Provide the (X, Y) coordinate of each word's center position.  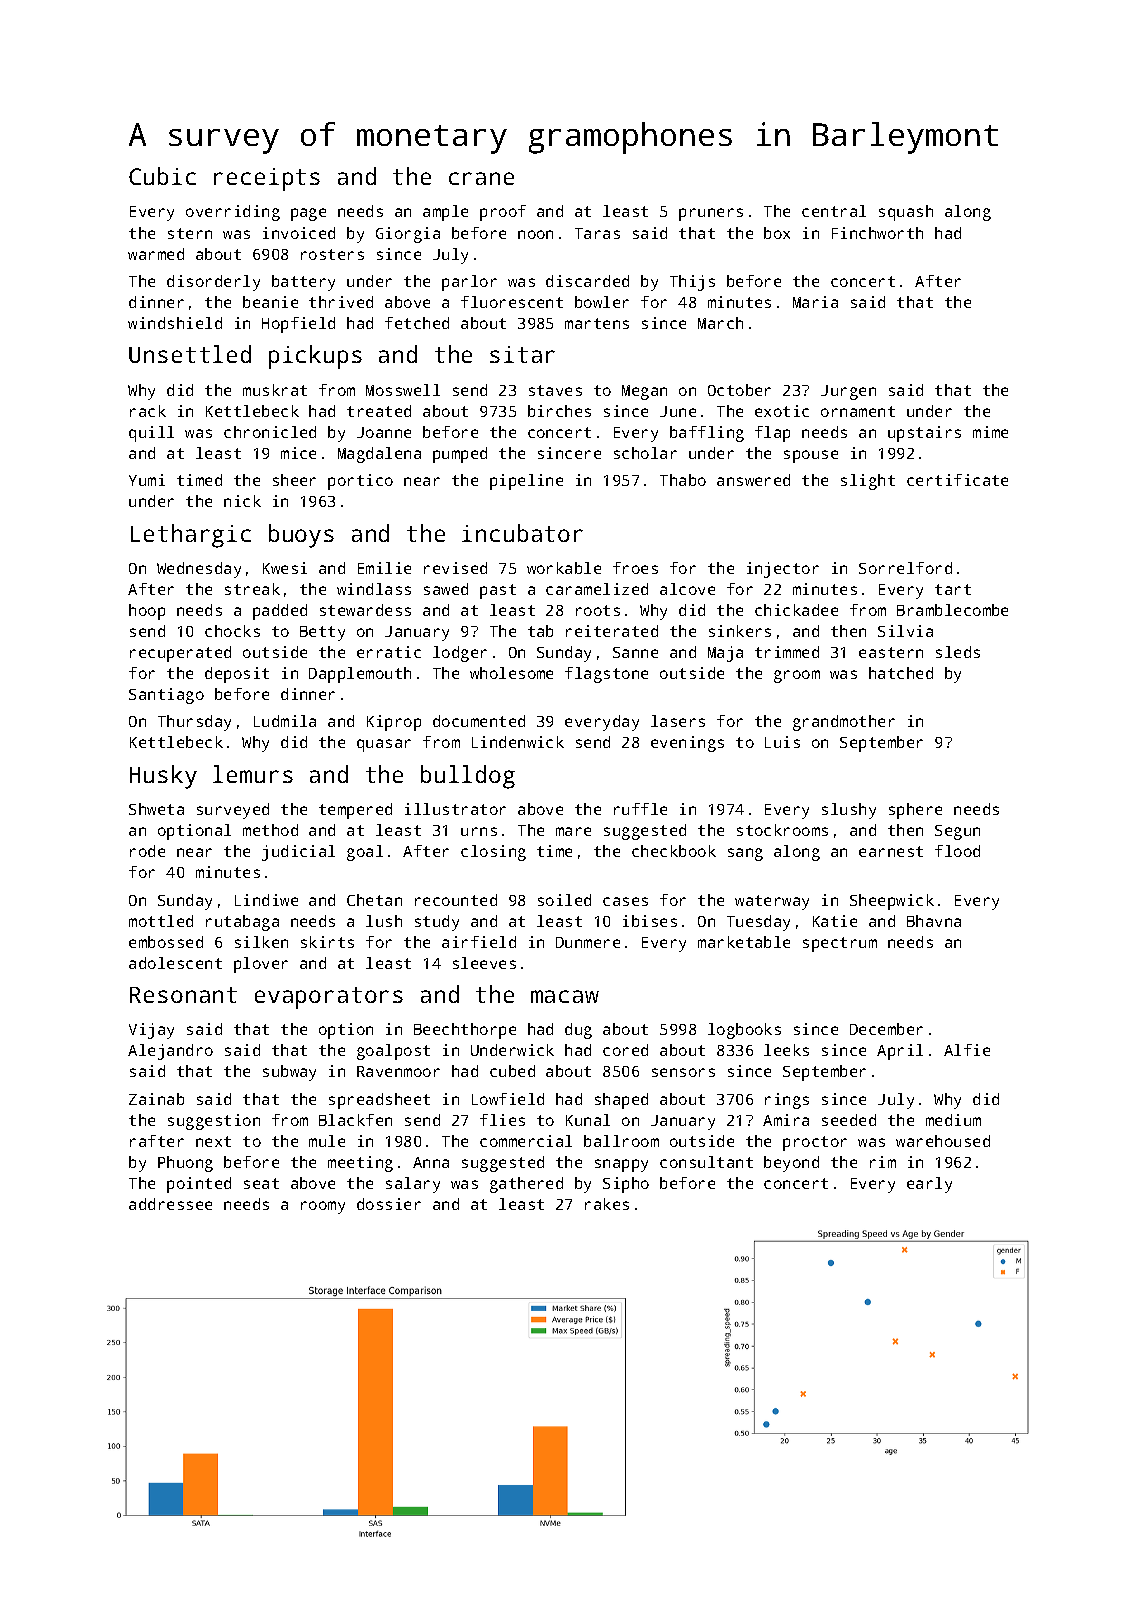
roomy (323, 1207)
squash (906, 213)
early (929, 1185)
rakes (607, 1204)
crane (481, 178)
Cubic (162, 176)
